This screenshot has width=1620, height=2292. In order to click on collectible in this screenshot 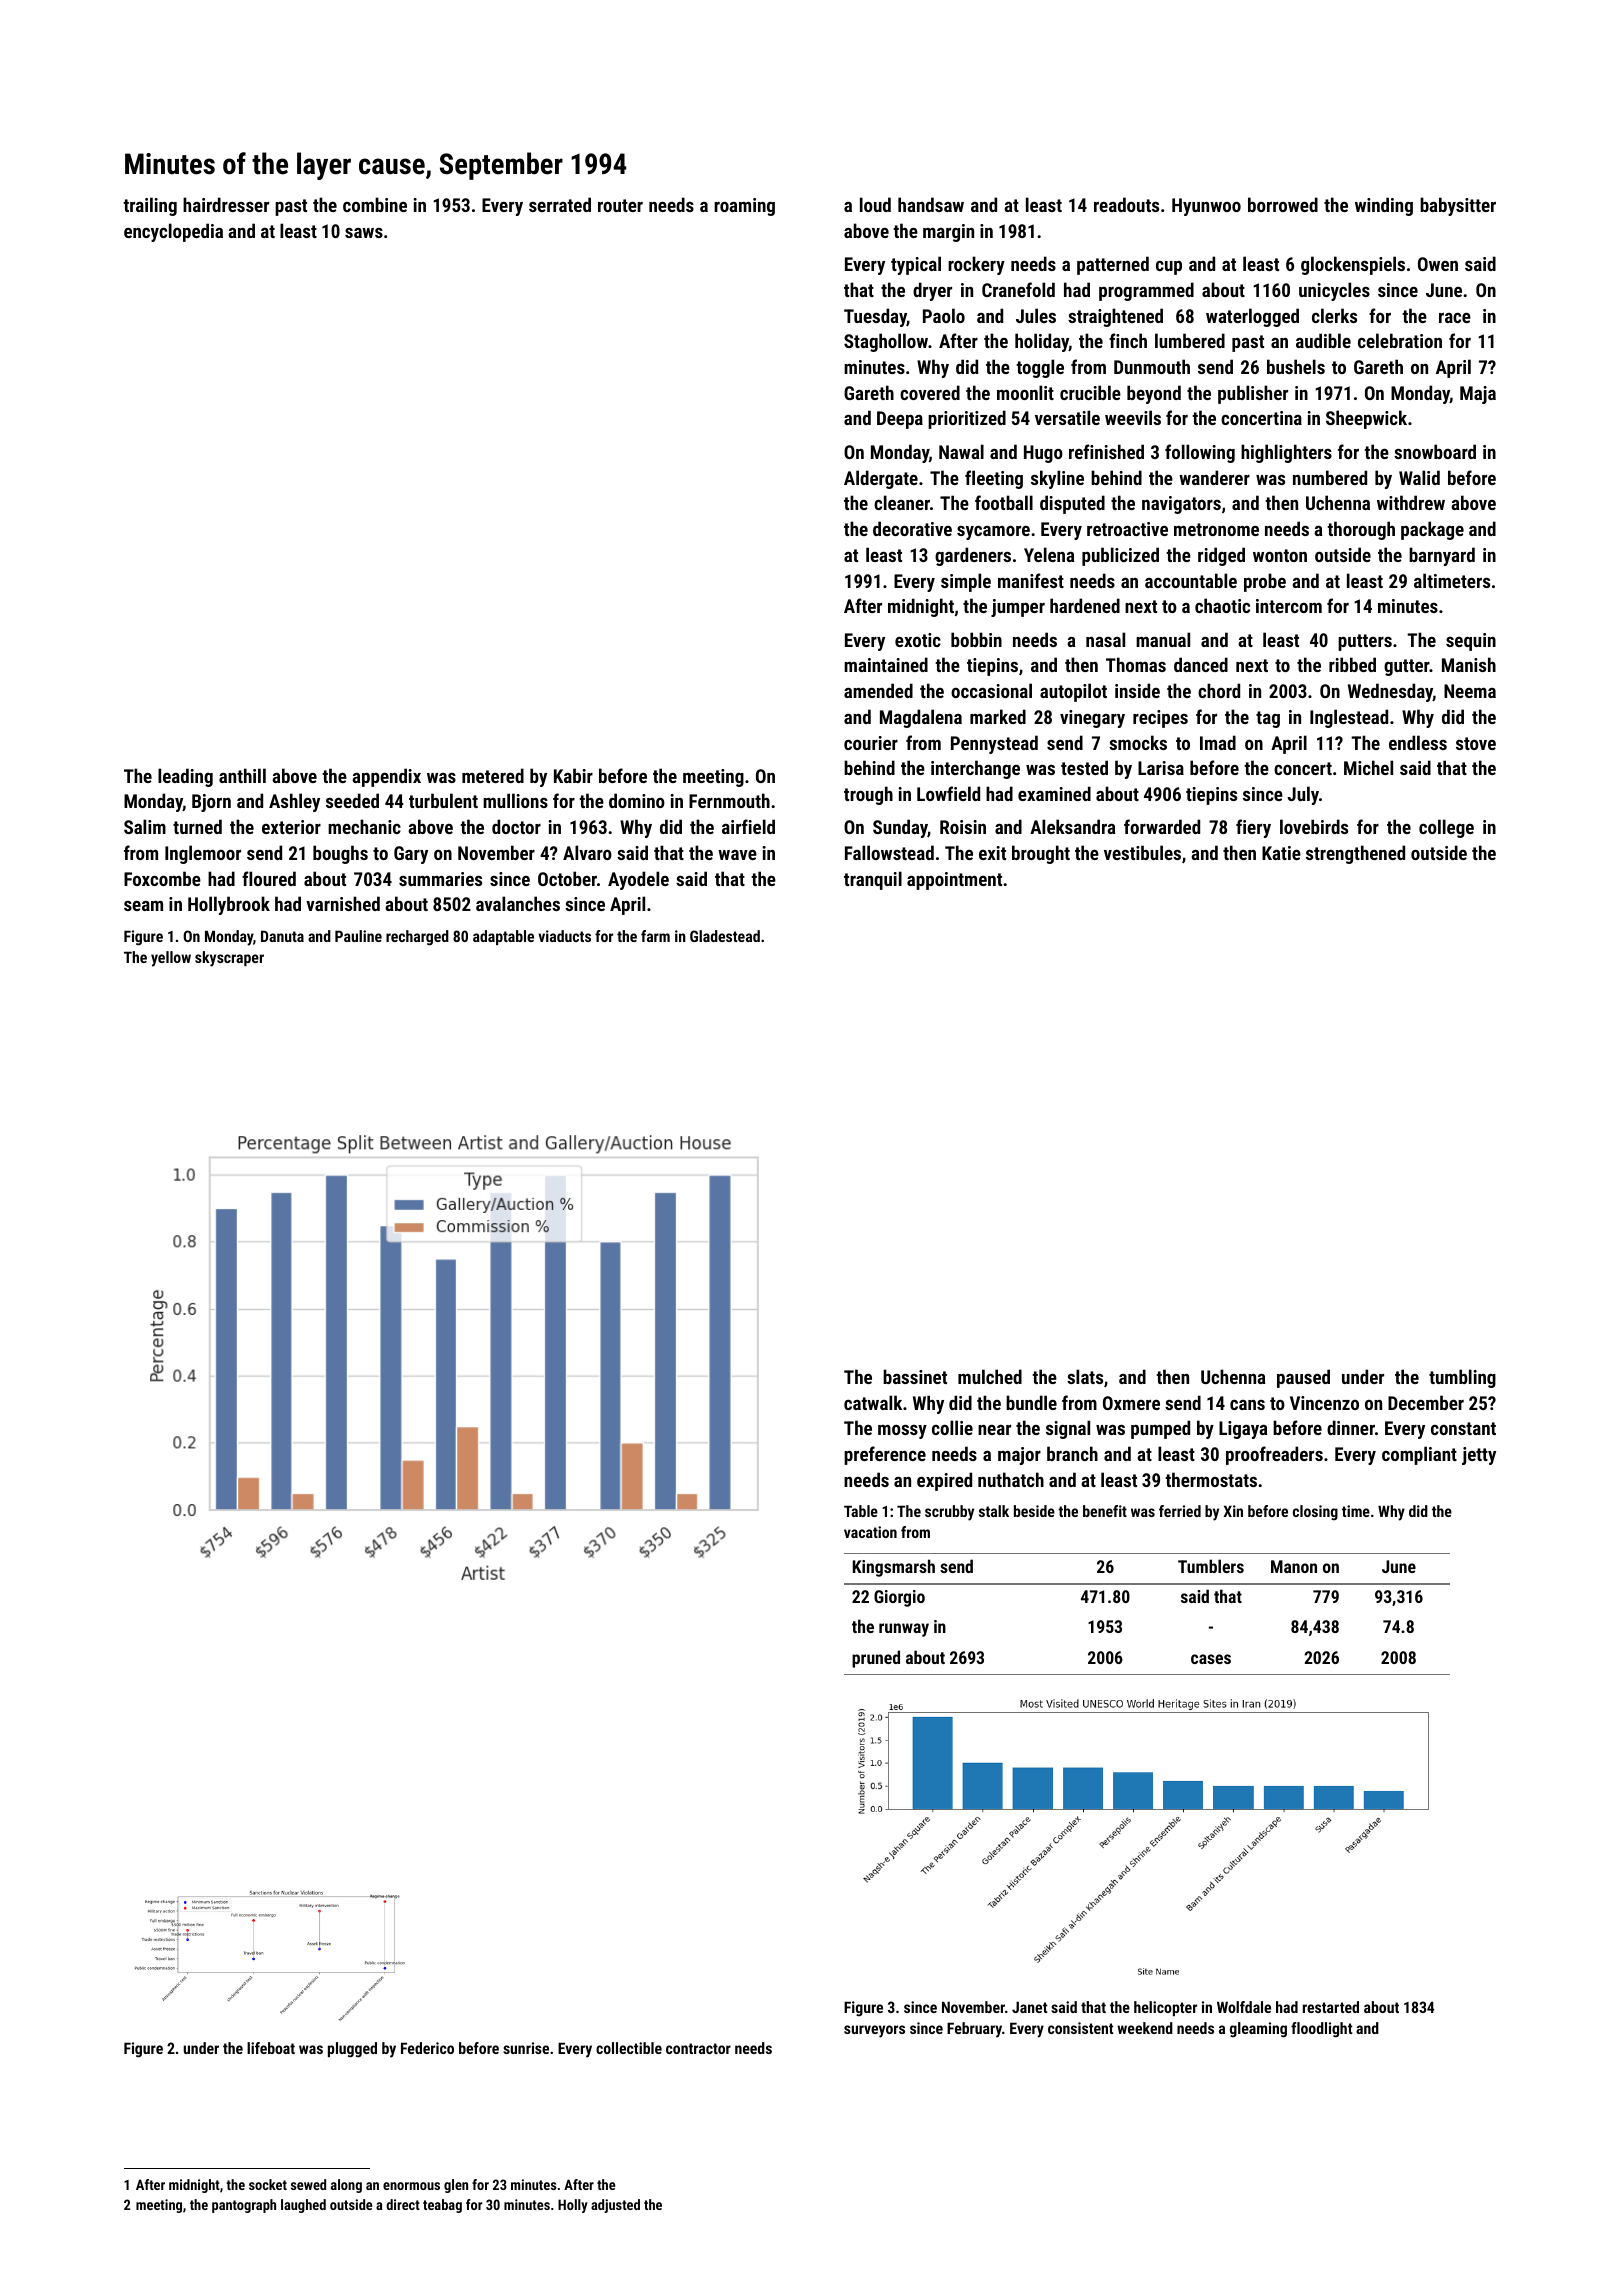, I will do `click(629, 2048)`.
